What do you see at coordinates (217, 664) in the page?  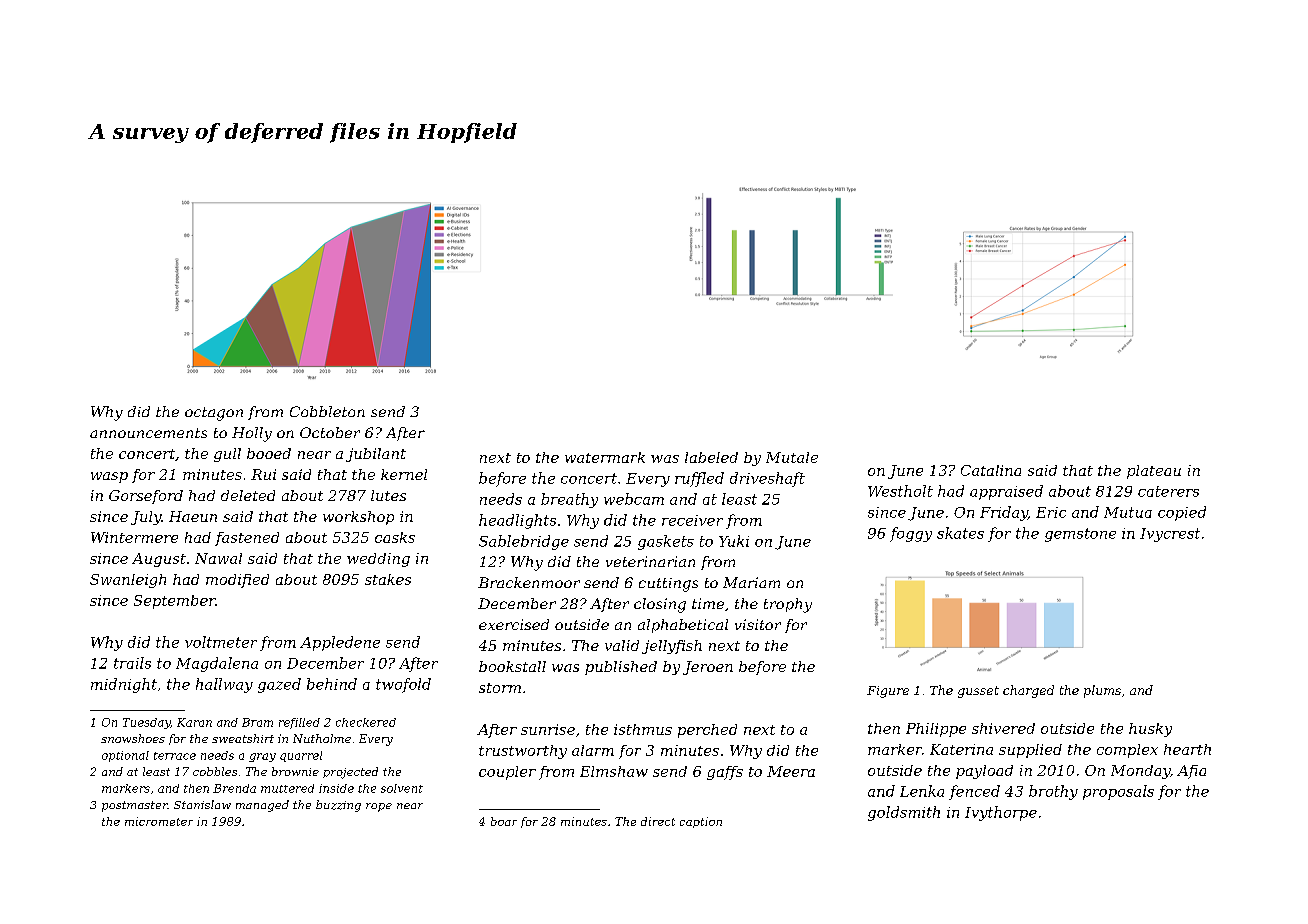 I see `Magdalena` at bounding box center [217, 664].
